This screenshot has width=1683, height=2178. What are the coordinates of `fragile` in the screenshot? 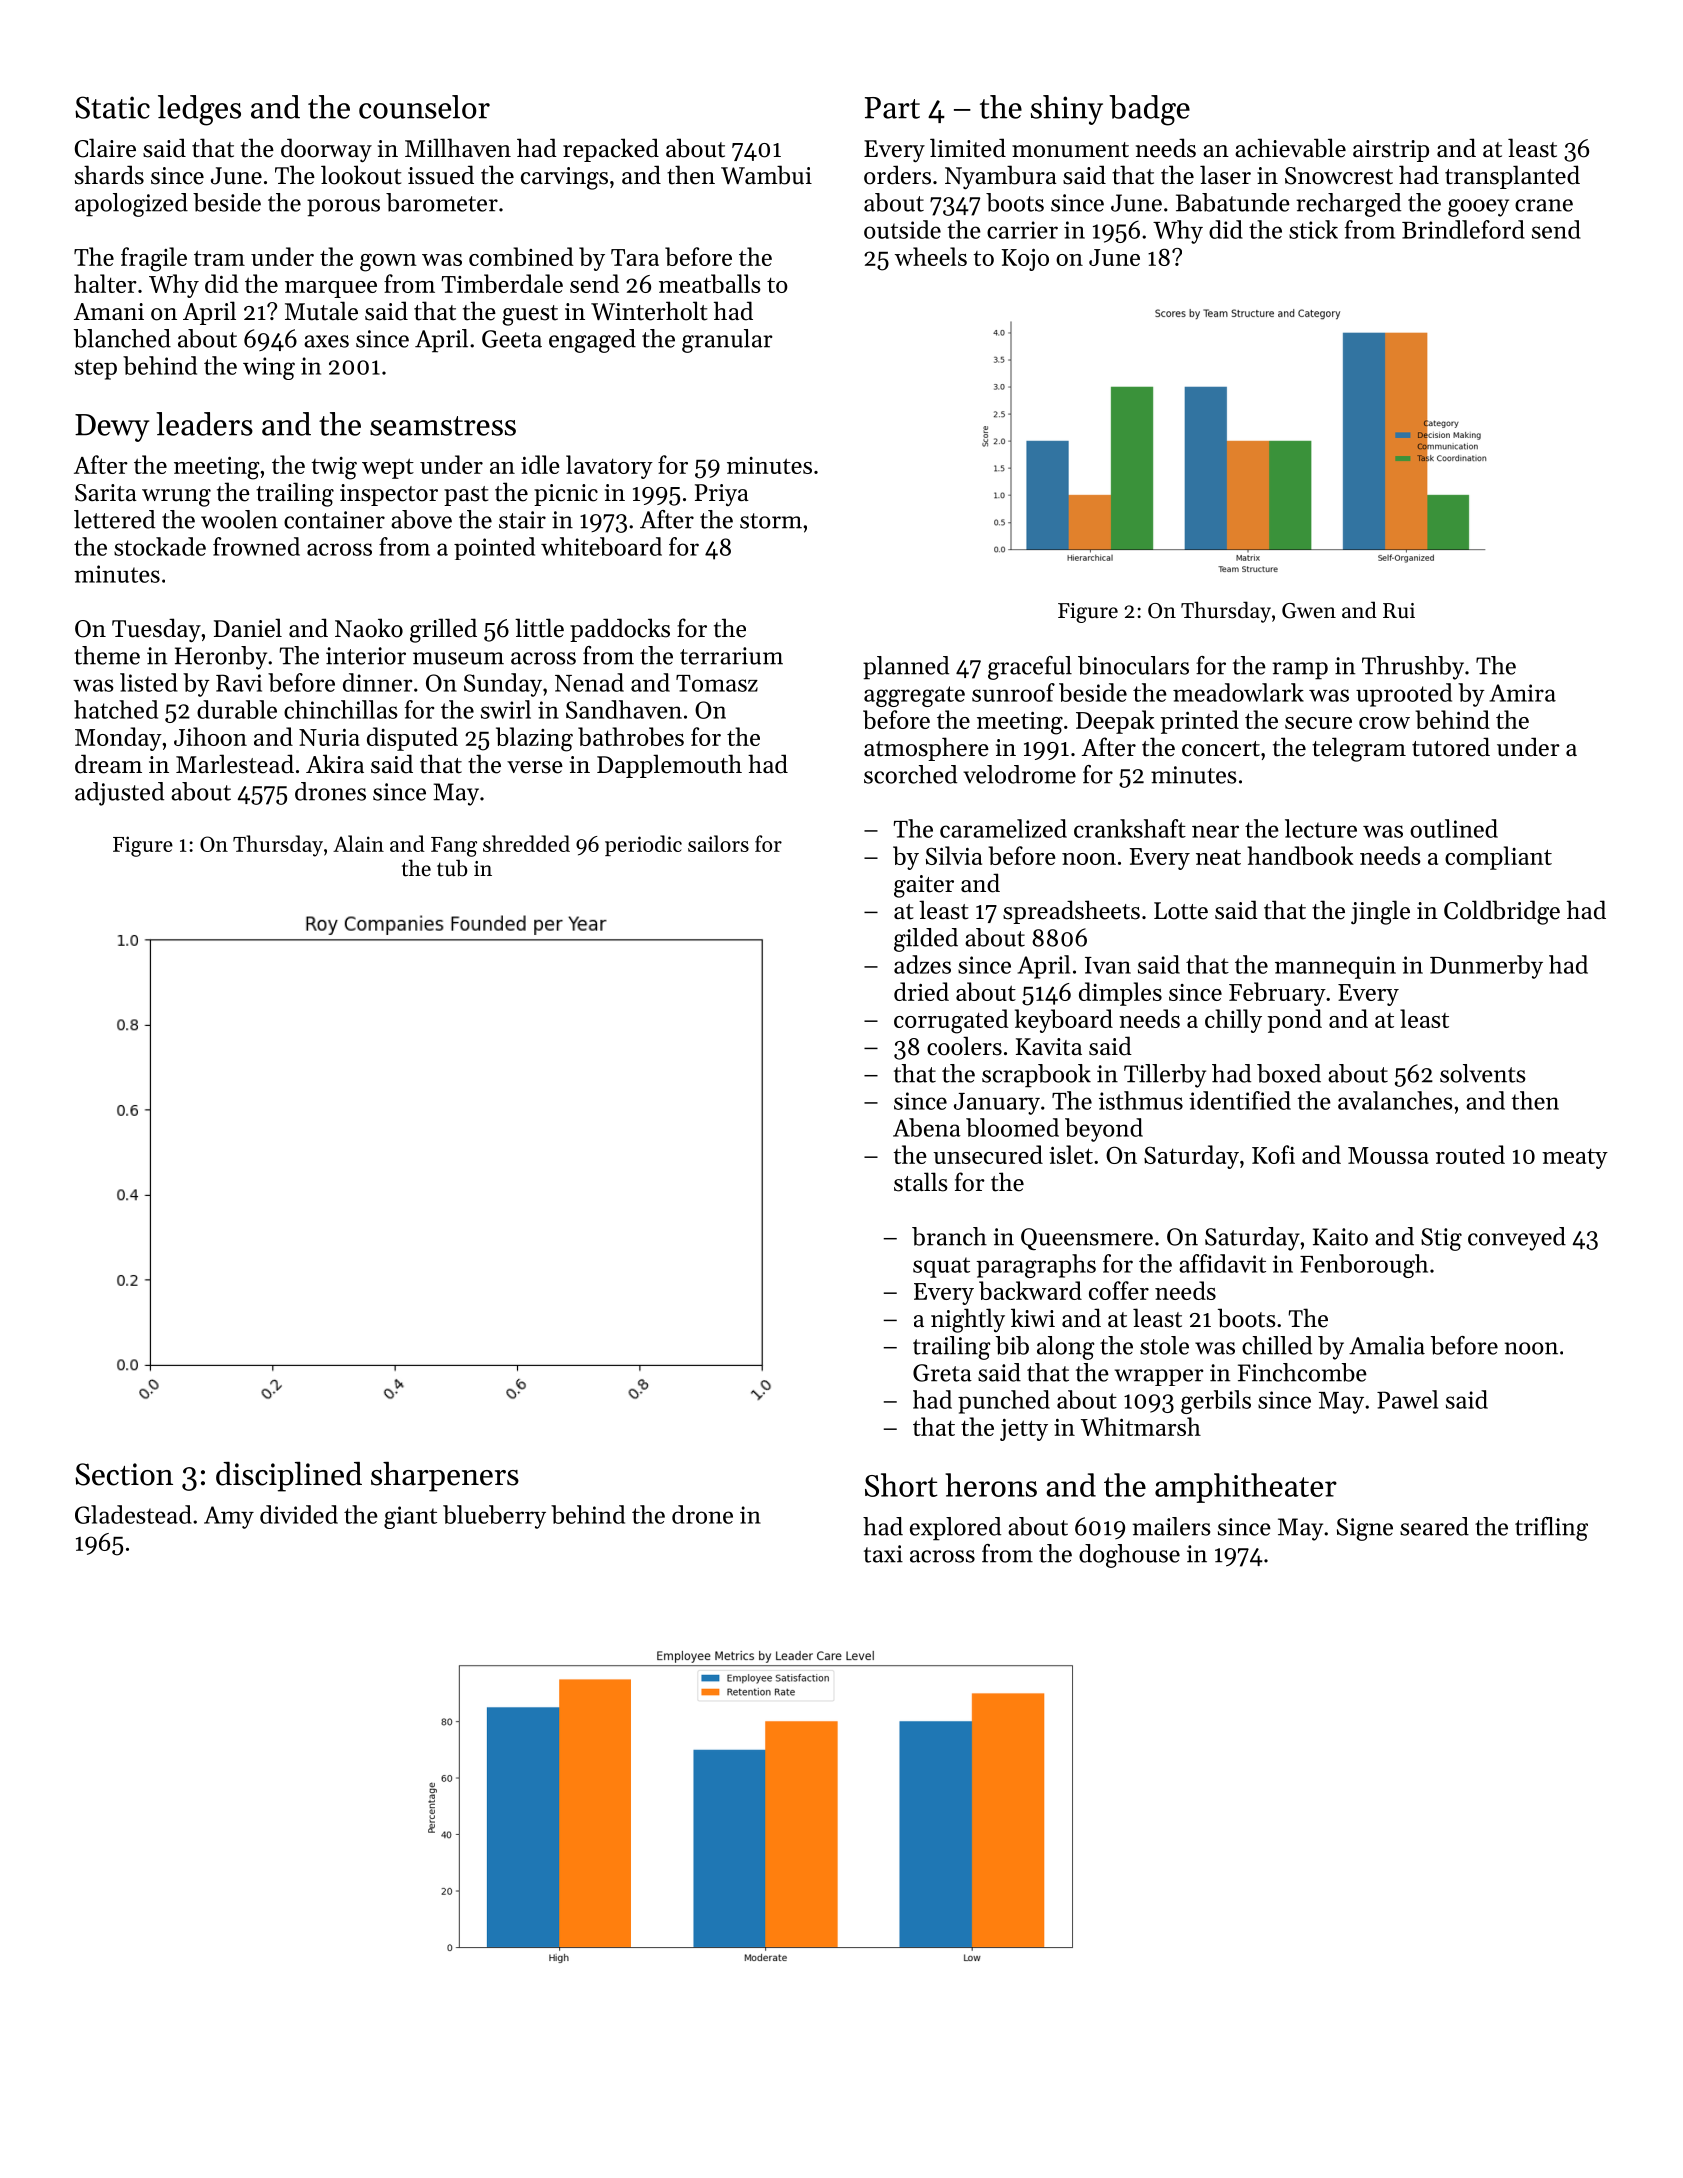 It's located at (154, 259).
